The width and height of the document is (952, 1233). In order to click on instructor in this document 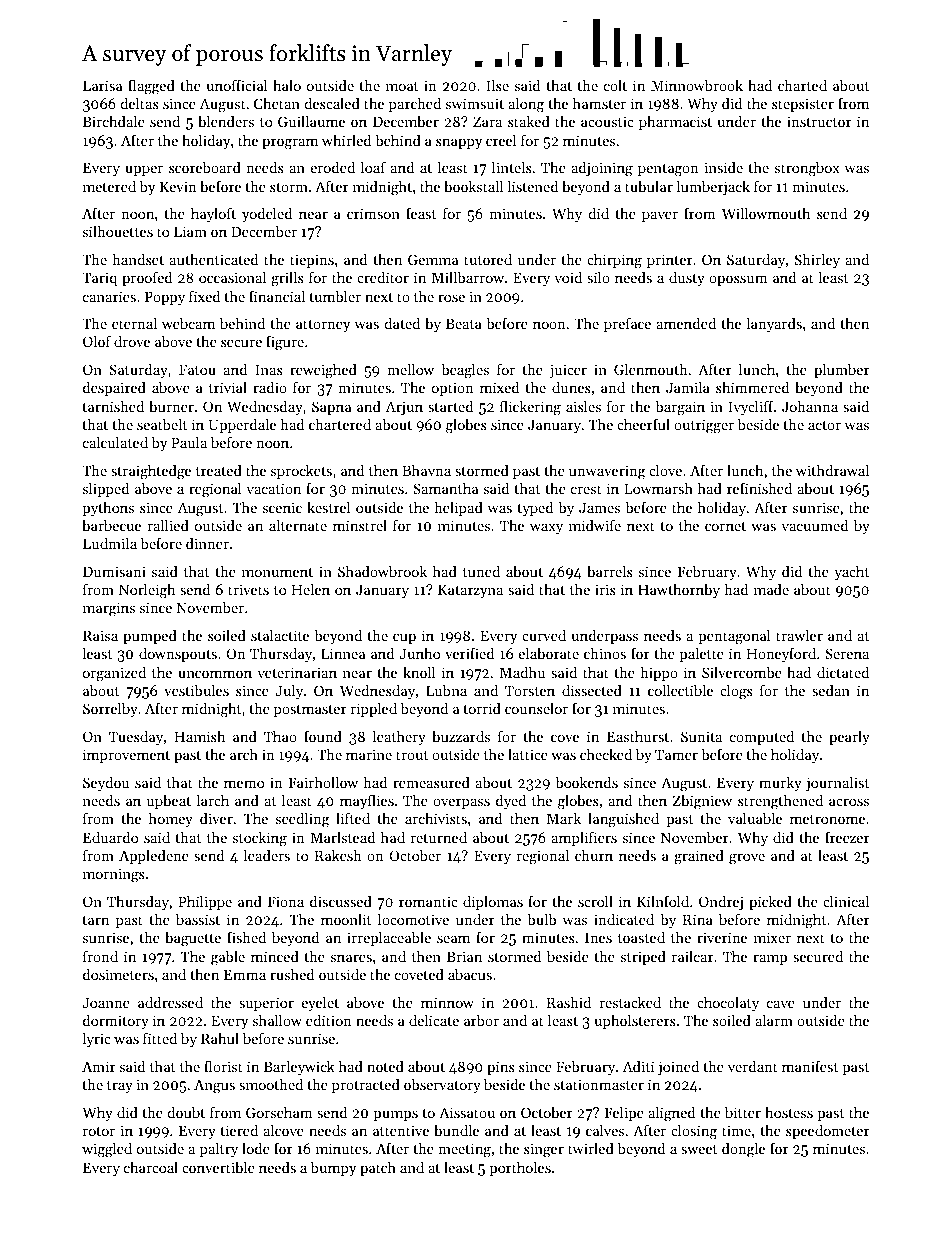, I will do `click(819, 121)`.
